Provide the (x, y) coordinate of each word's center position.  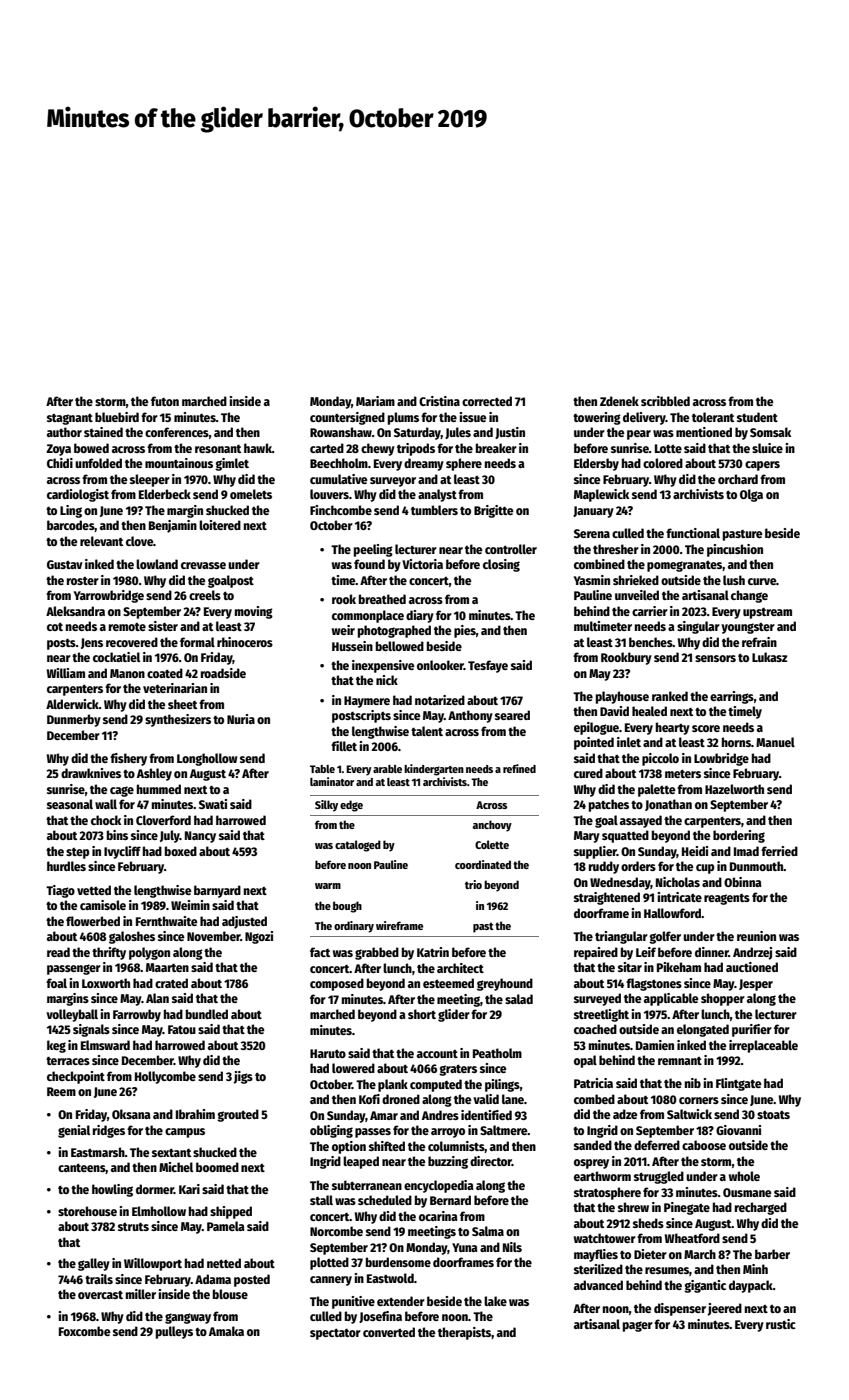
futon (165, 401)
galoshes (132, 937)
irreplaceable (763, 1046)
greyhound (505, 984)
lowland (157, 564)
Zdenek (619, 401)
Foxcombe (85, 1331)
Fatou (182, 1029)
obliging (331, 1131)
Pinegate (687, 1208)
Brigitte (494, 511)
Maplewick (601, 495)
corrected (487, 401)
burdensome (398, 1262)
